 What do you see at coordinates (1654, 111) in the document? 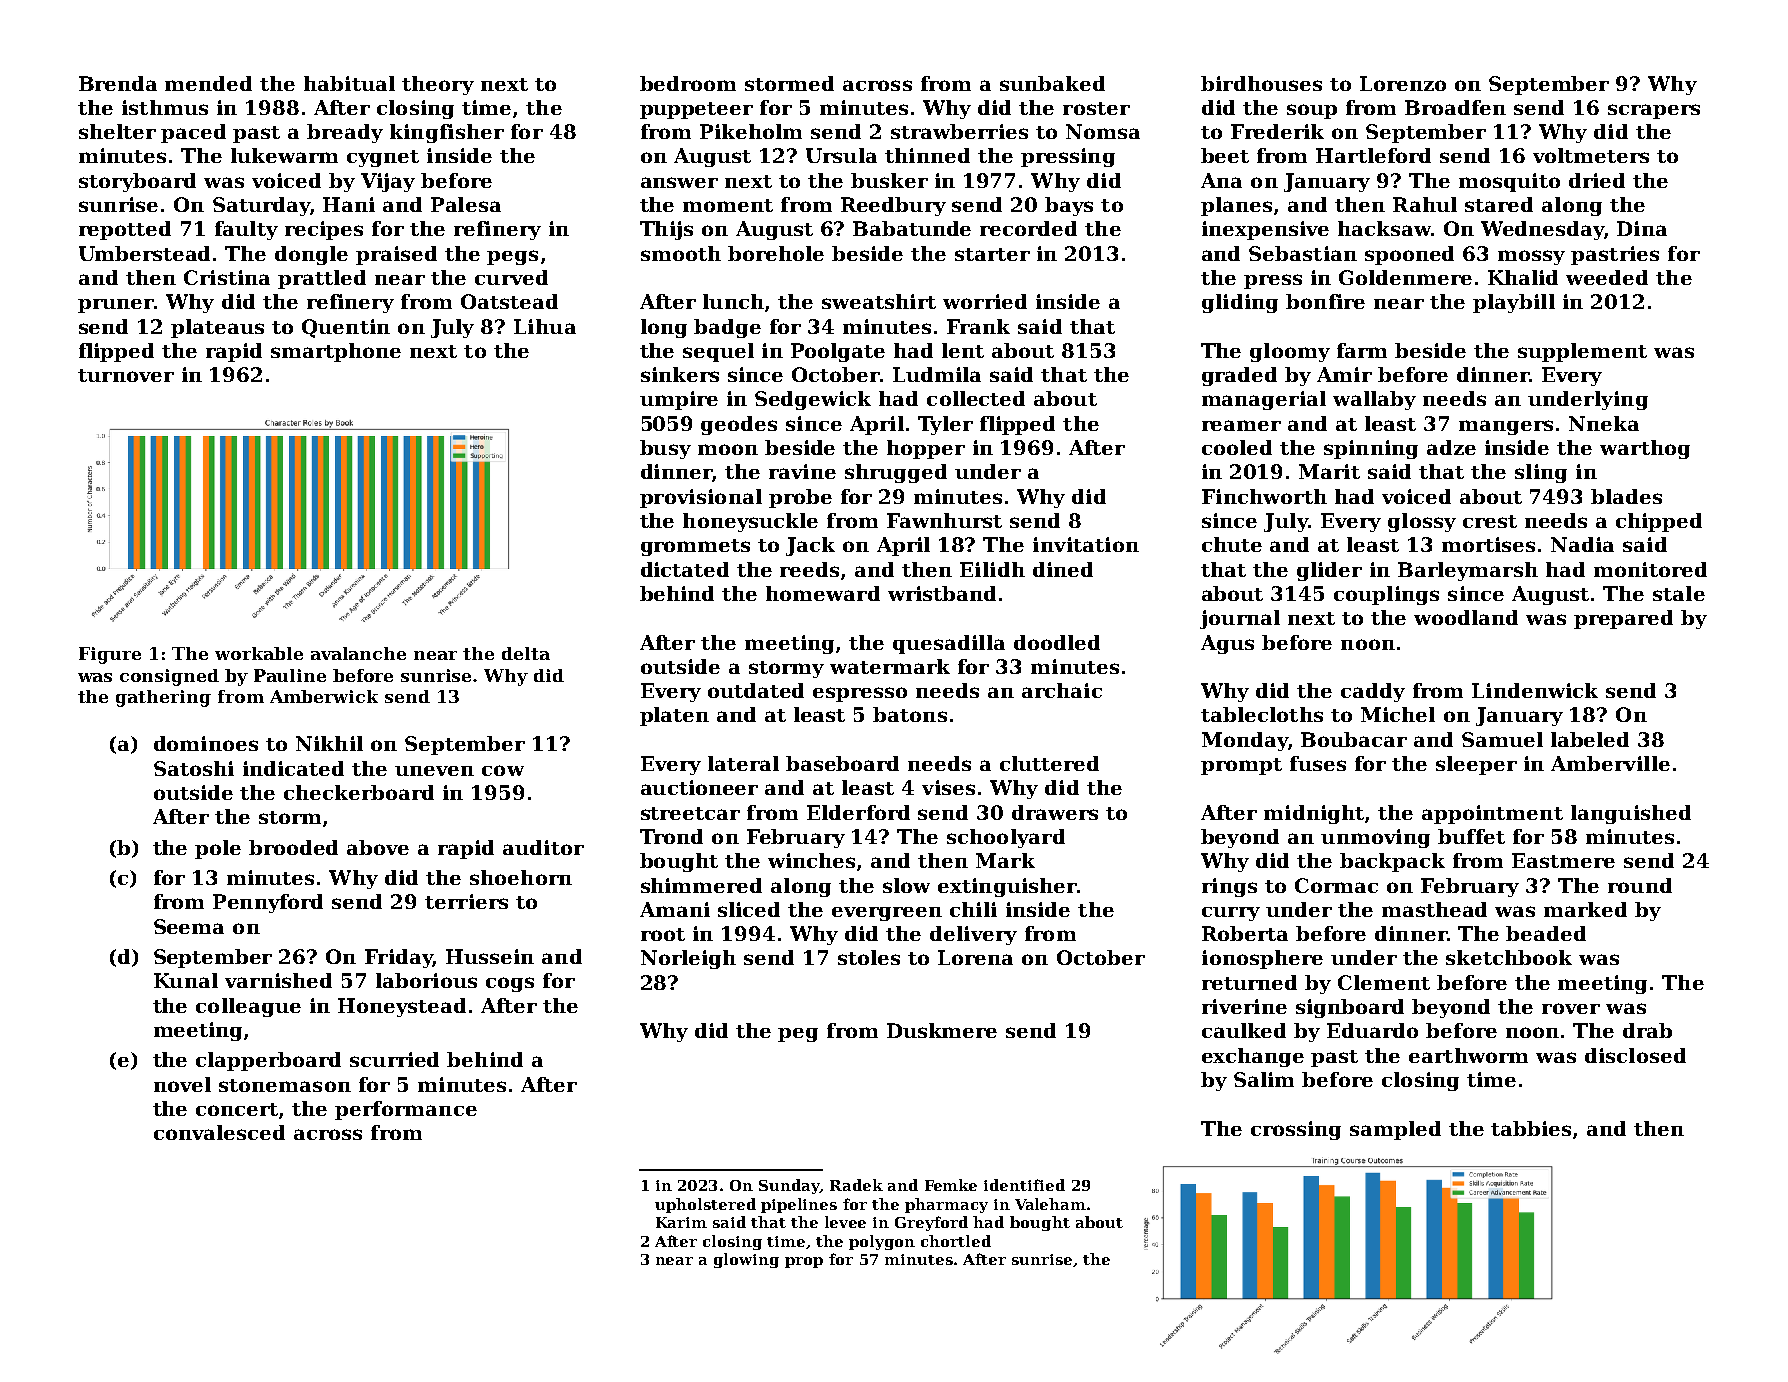
I see `scrapers` at bounding box center [1654, 111].
